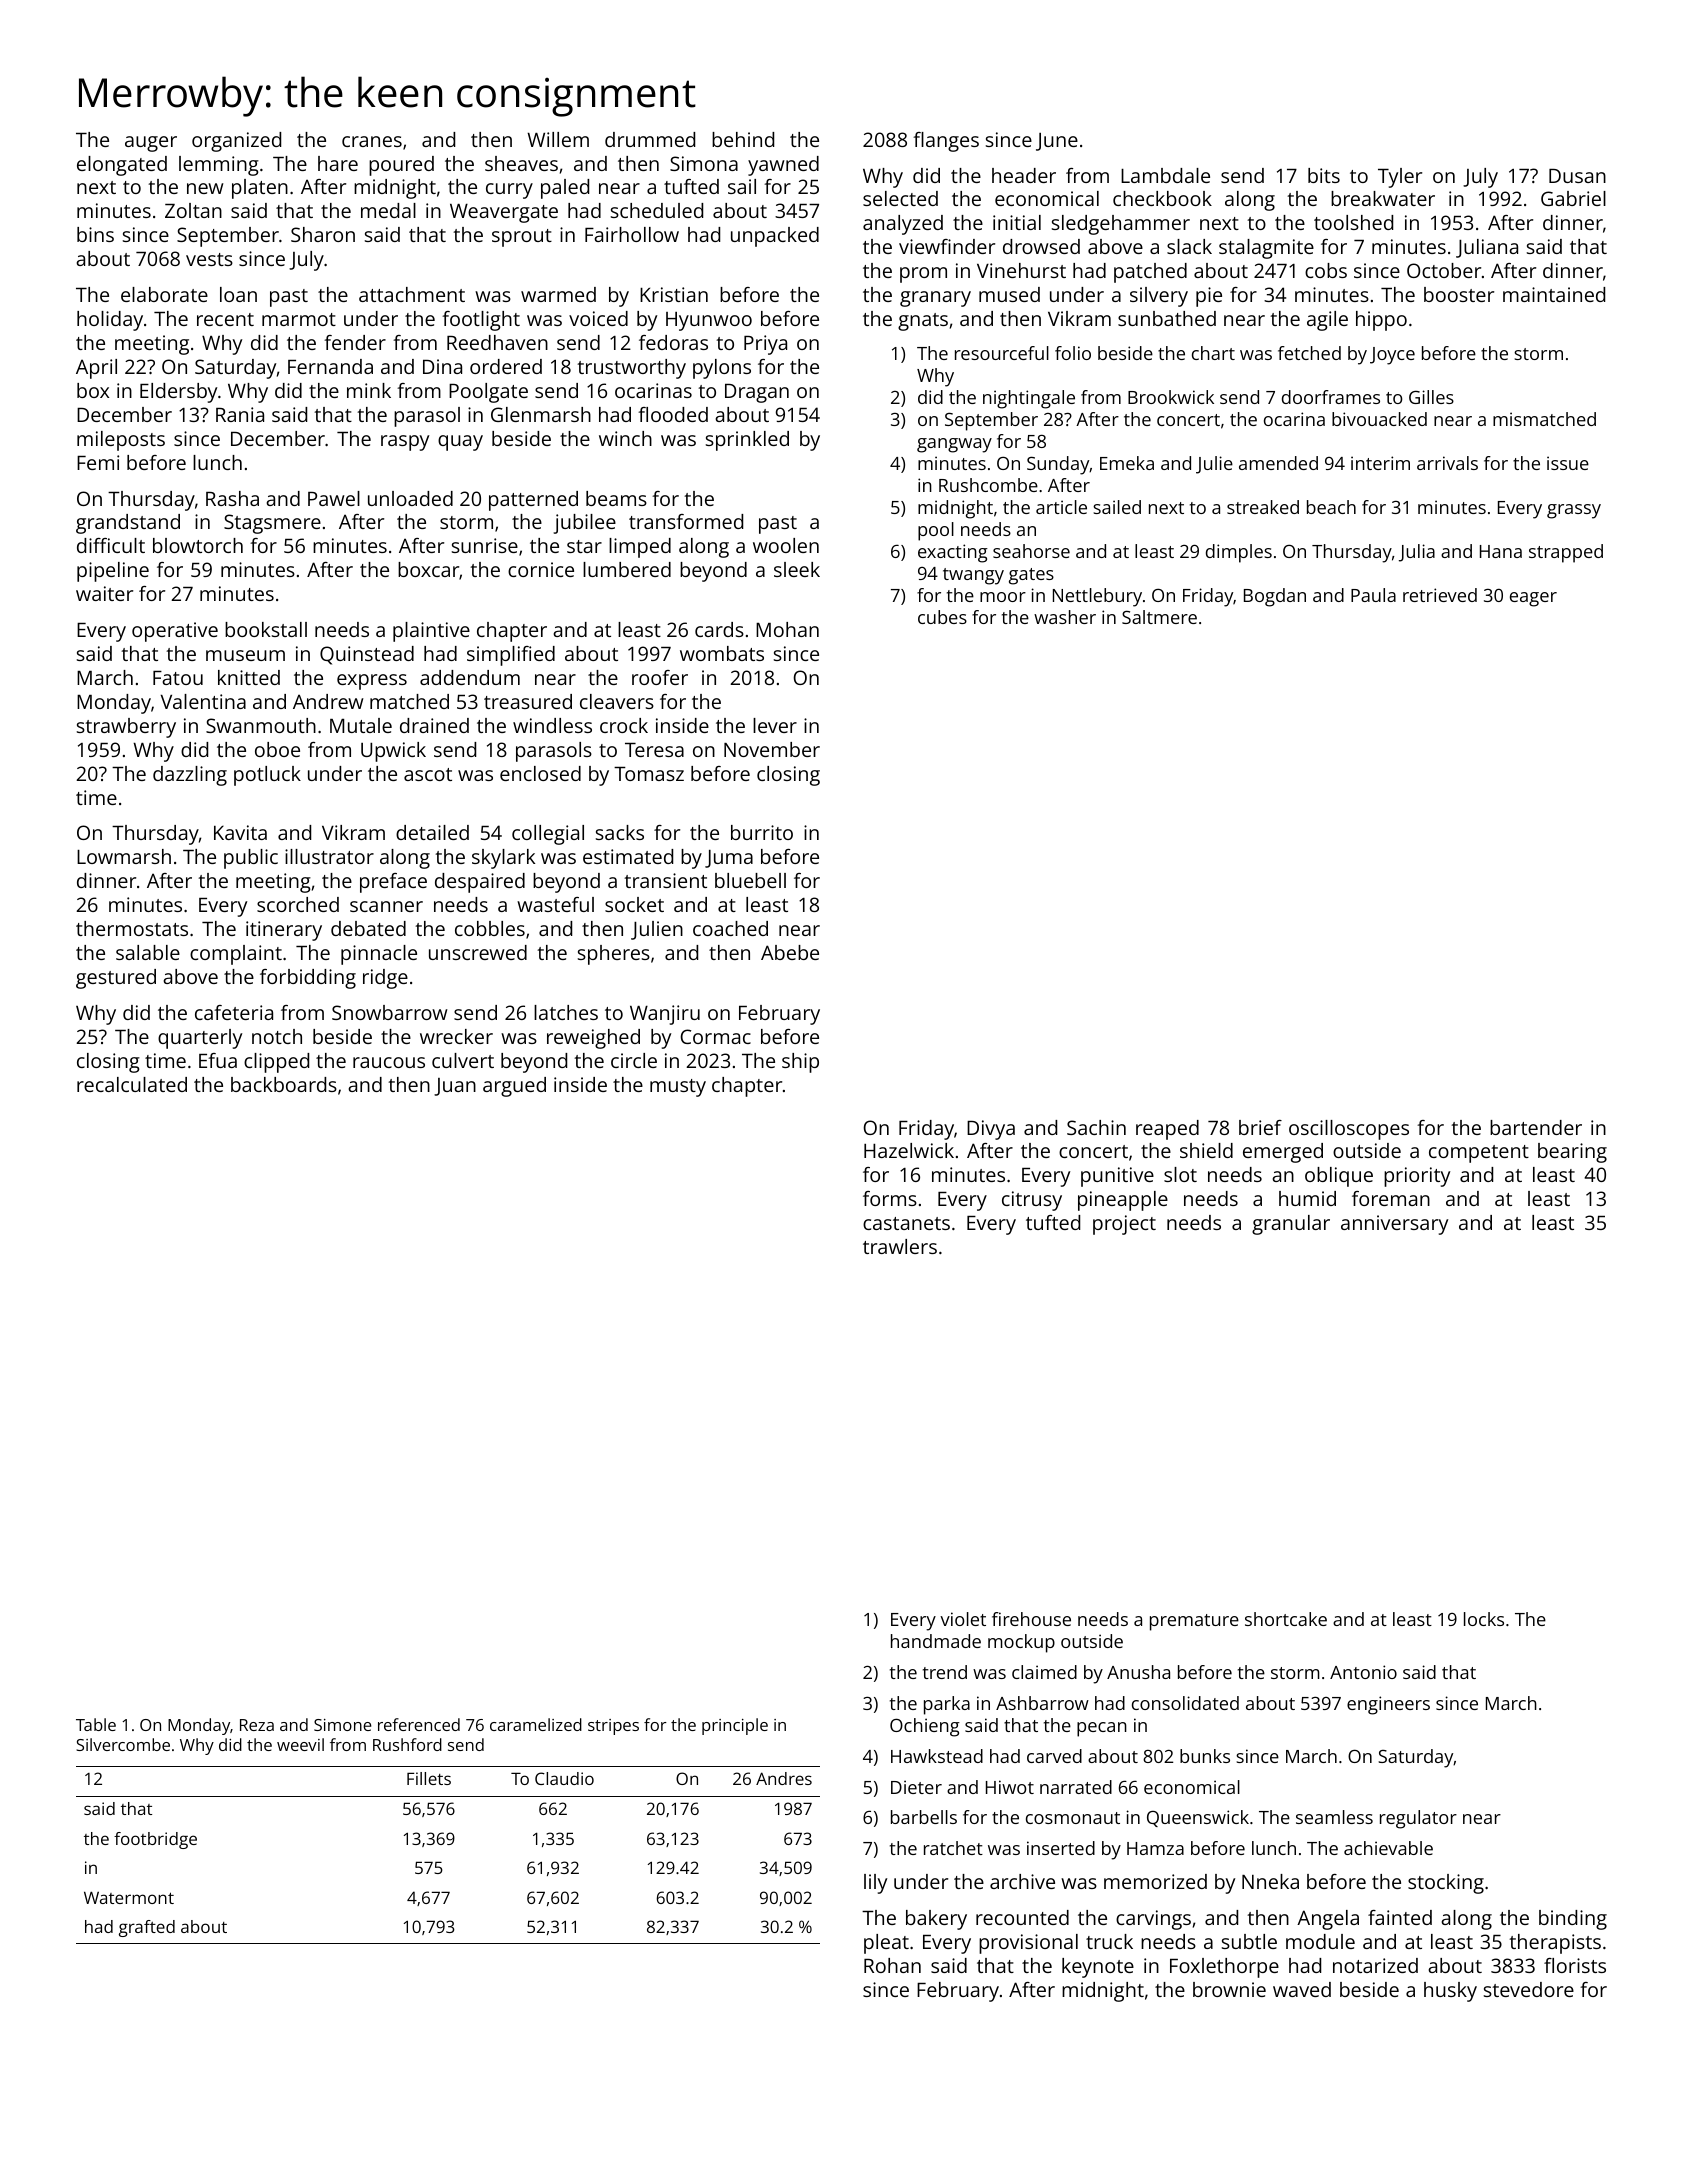  I want to click on caramelized, so click(536, 1724).
